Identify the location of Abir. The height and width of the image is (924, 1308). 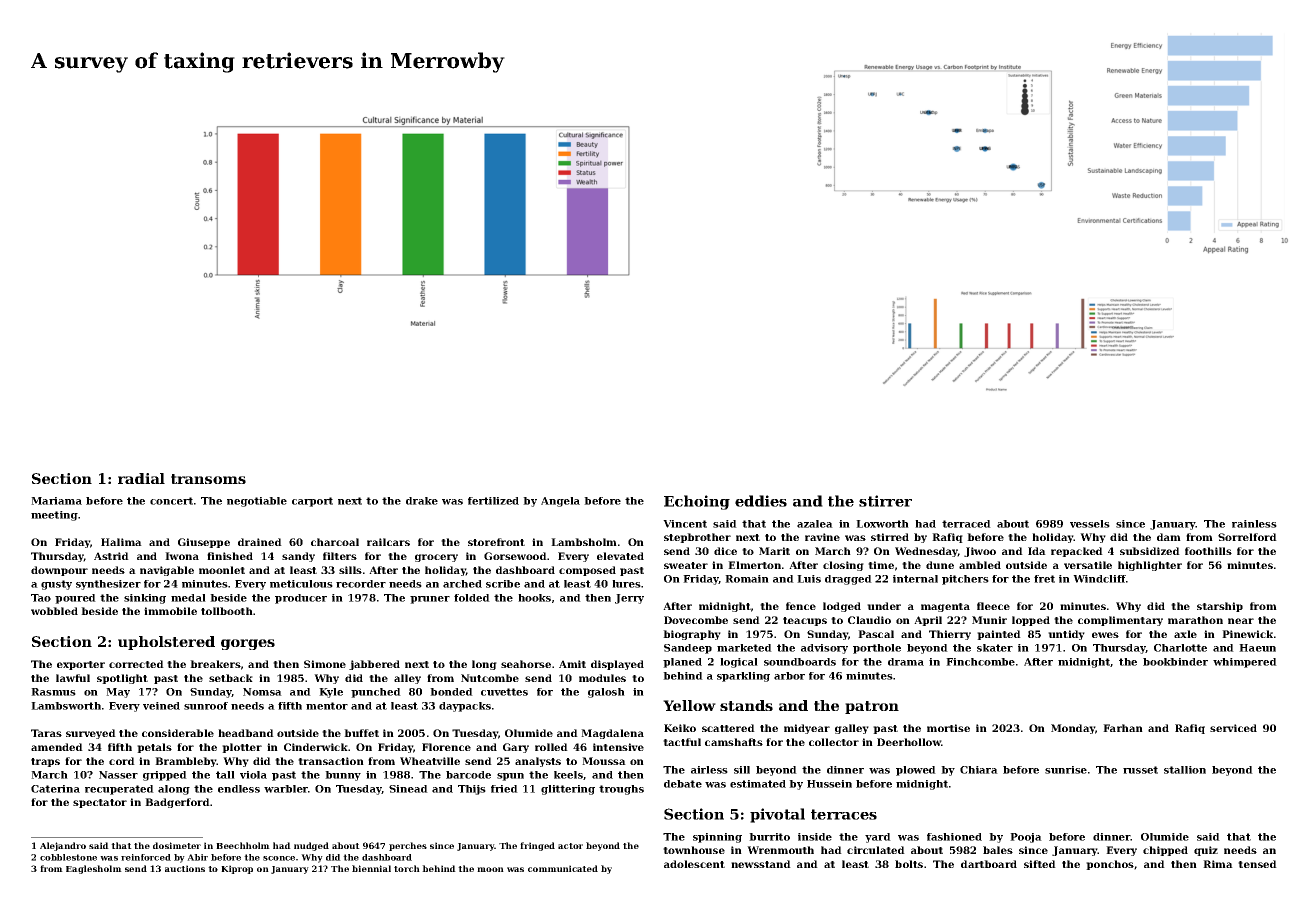
(197, 857).
